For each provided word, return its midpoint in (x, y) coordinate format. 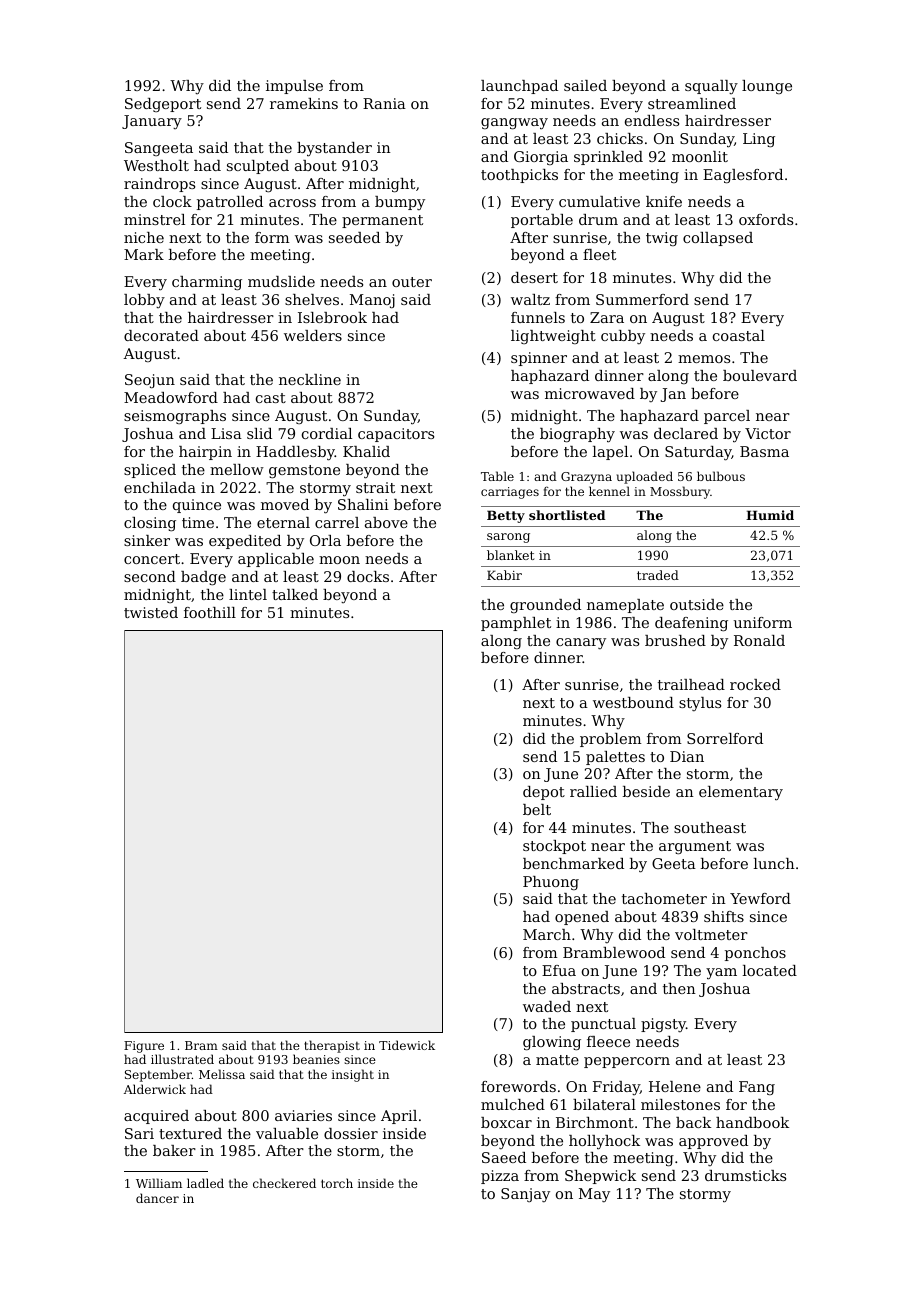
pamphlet (516, 624)
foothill (210, 612)
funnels (538, 317)
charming (207, 283)
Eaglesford (743, 176)
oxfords (766, 219)
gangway (514, 124)
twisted (151, 612)
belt (537, 809)
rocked (755, 684)
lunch (774, 863)
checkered (284, 1183)
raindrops (159, 185)
